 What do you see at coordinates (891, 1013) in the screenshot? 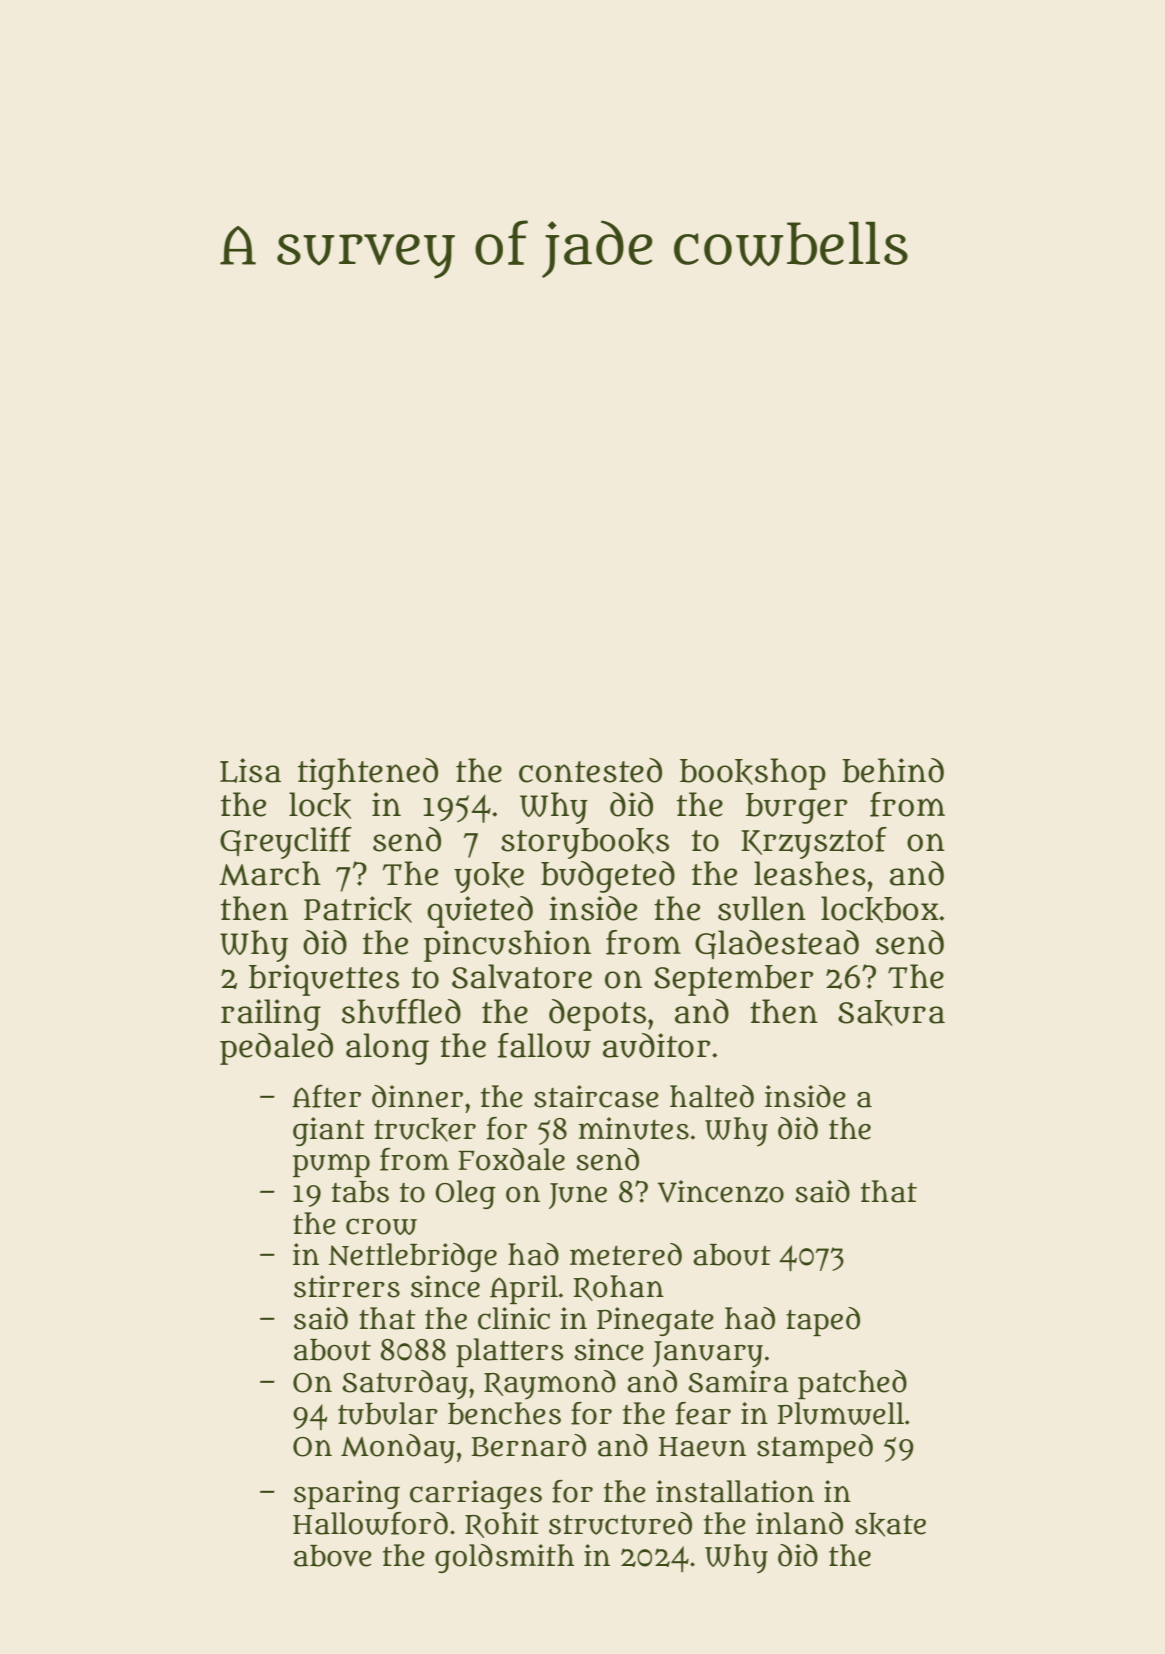
I see `Sakura` at bounding box center [891, 1013].
